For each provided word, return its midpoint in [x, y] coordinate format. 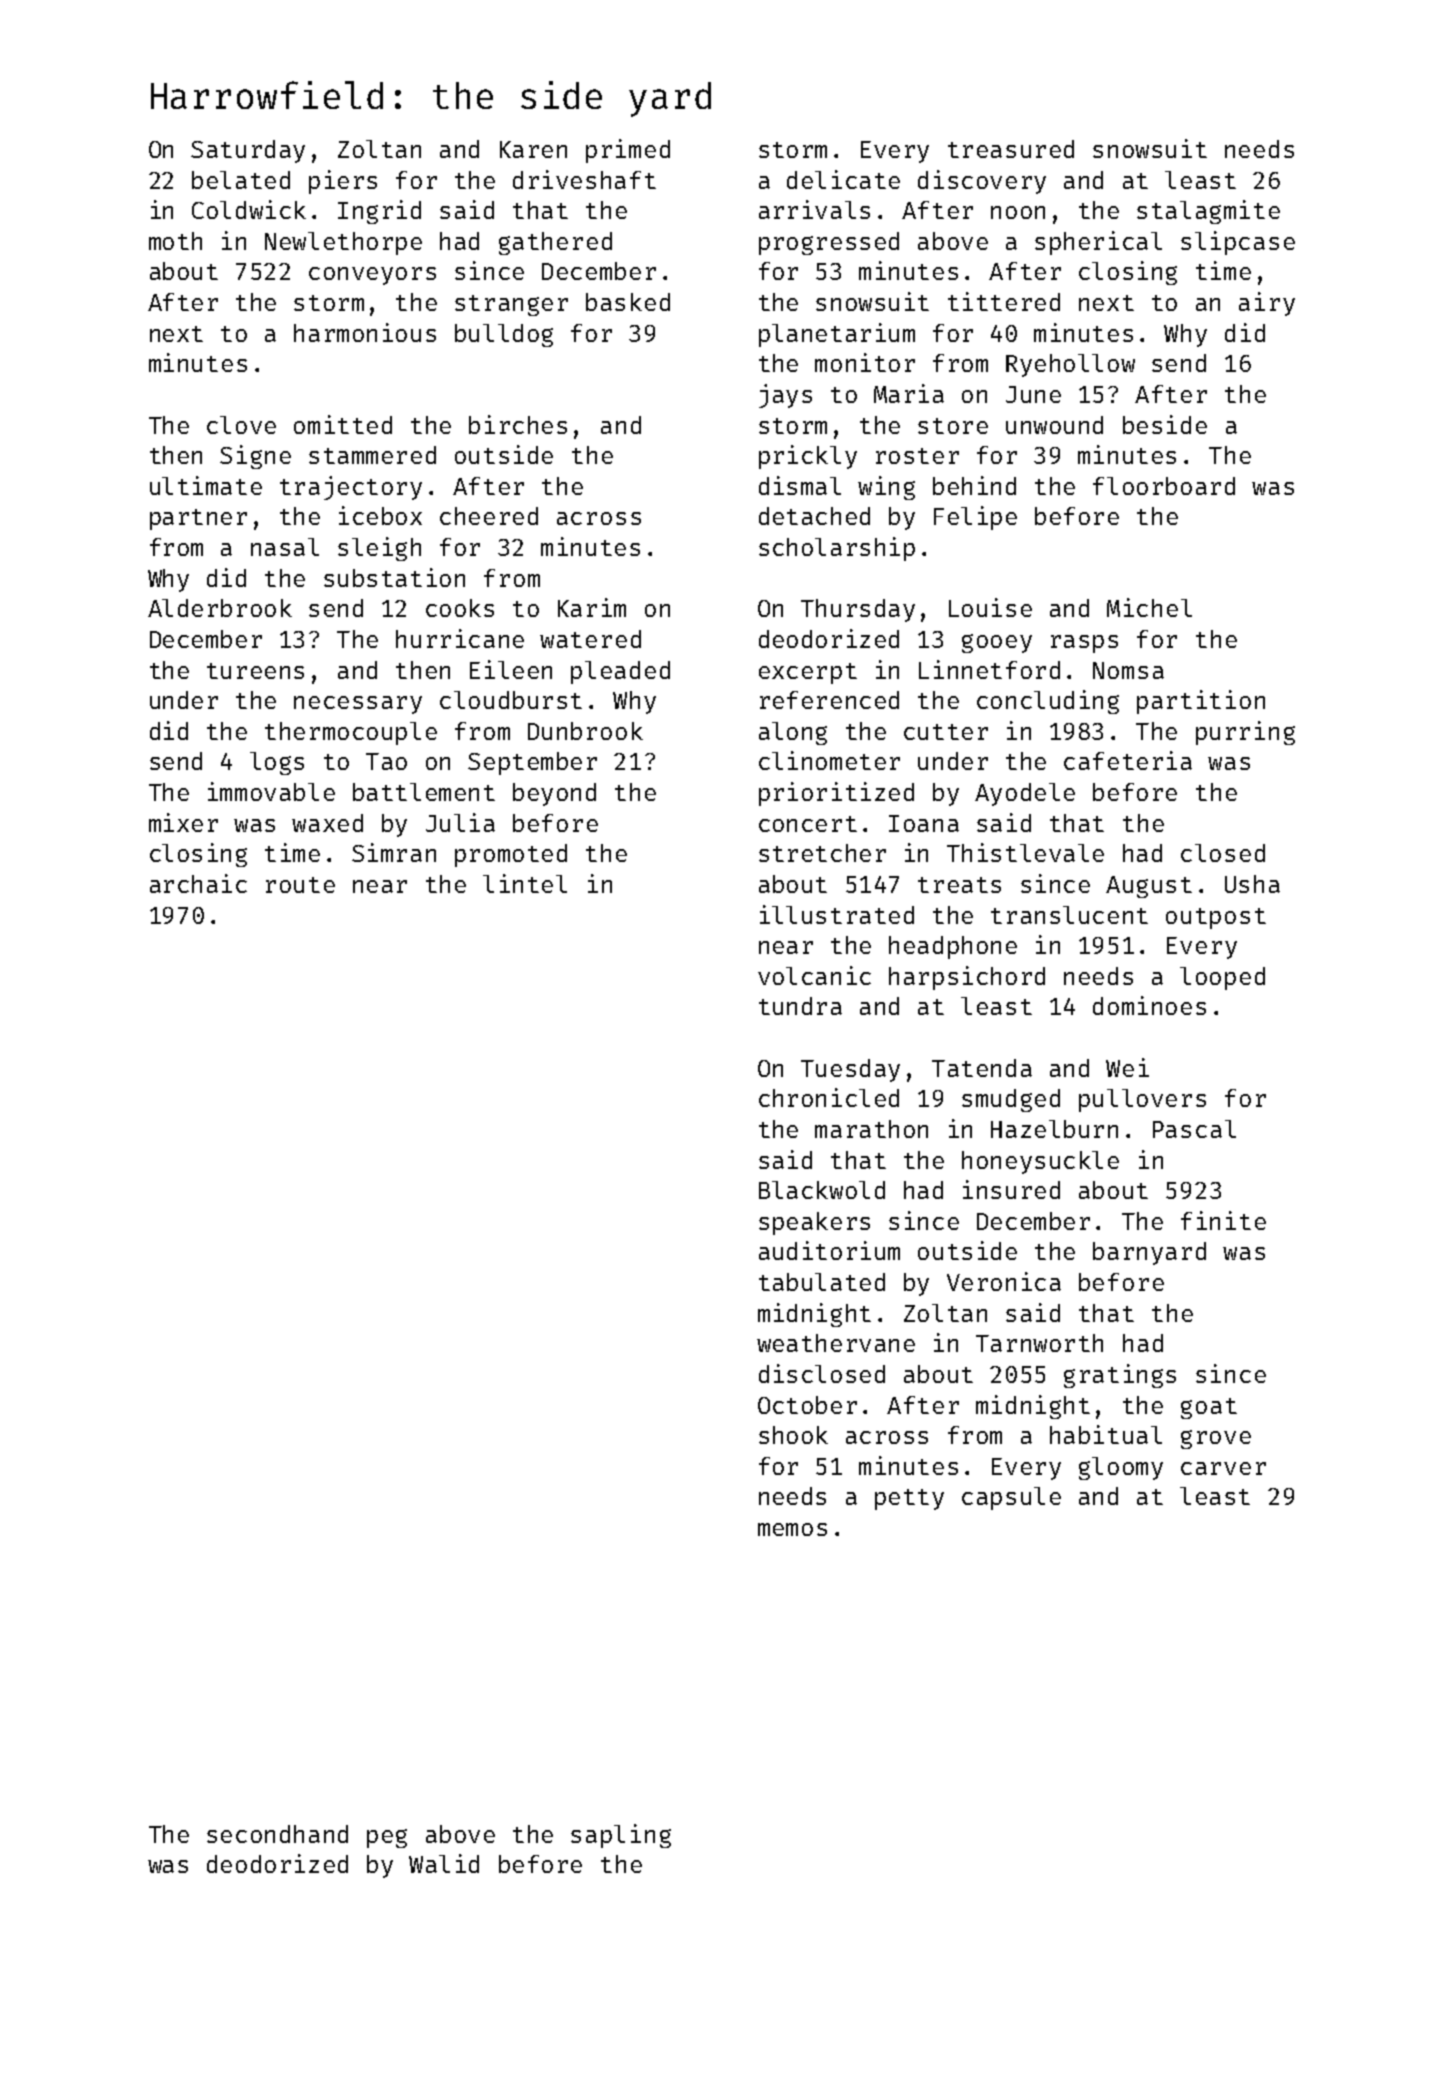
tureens [255, 671]
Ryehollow [1070, 365]
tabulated [822, 1282]
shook [793, 1435]
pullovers [1142, 1100]
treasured [1011, 149]
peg [387, 1838]
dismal [800, 485]
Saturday [248, 151]
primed [628, 151]
